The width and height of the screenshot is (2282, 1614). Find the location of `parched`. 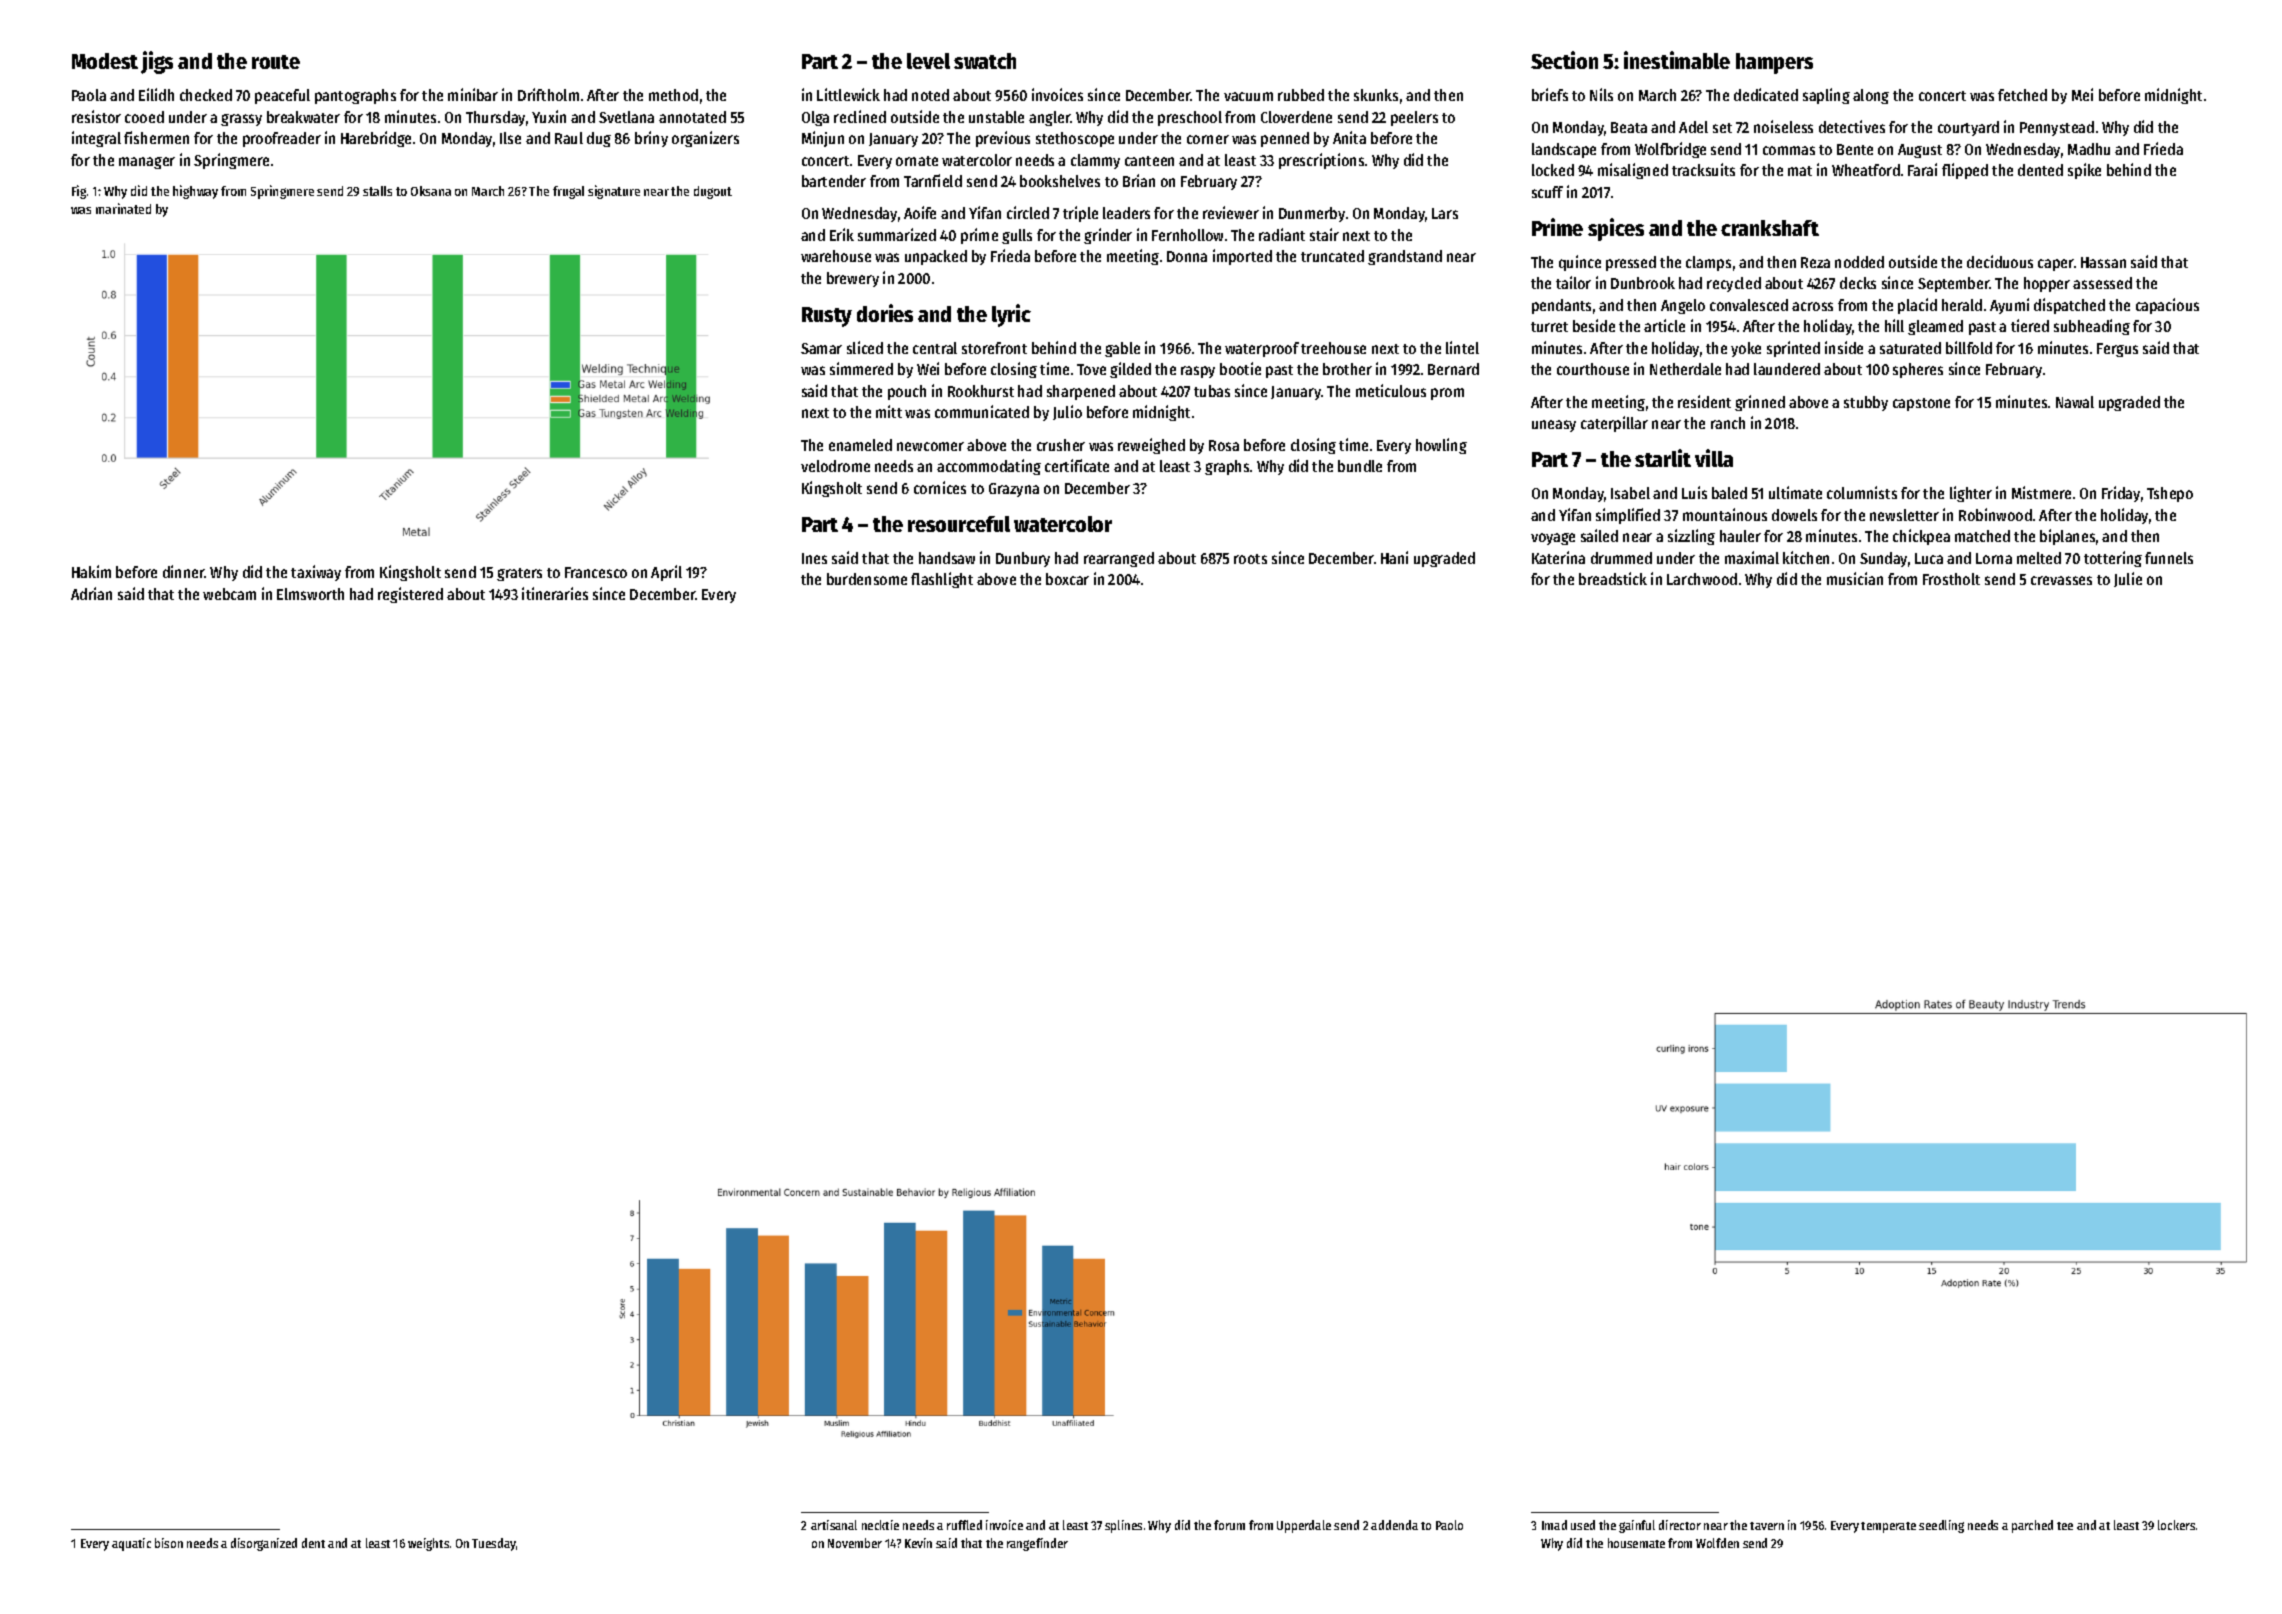

parched is located at coordinates (2032, 1526).
